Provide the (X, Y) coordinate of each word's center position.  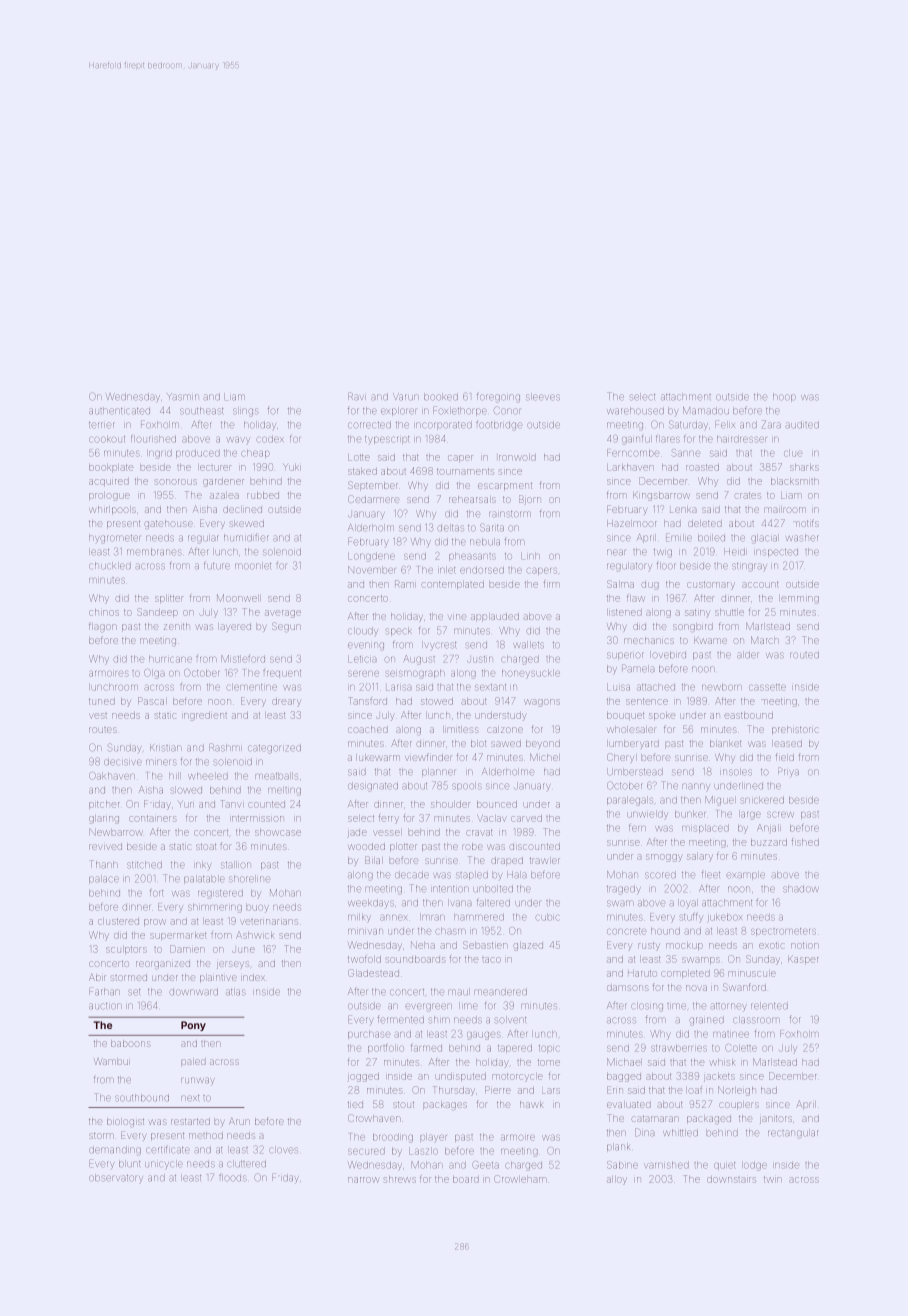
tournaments (465, 472)
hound (665, 931)
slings (245, 412)
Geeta (486, 1165)
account (761, 585)
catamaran (655, 1119)
